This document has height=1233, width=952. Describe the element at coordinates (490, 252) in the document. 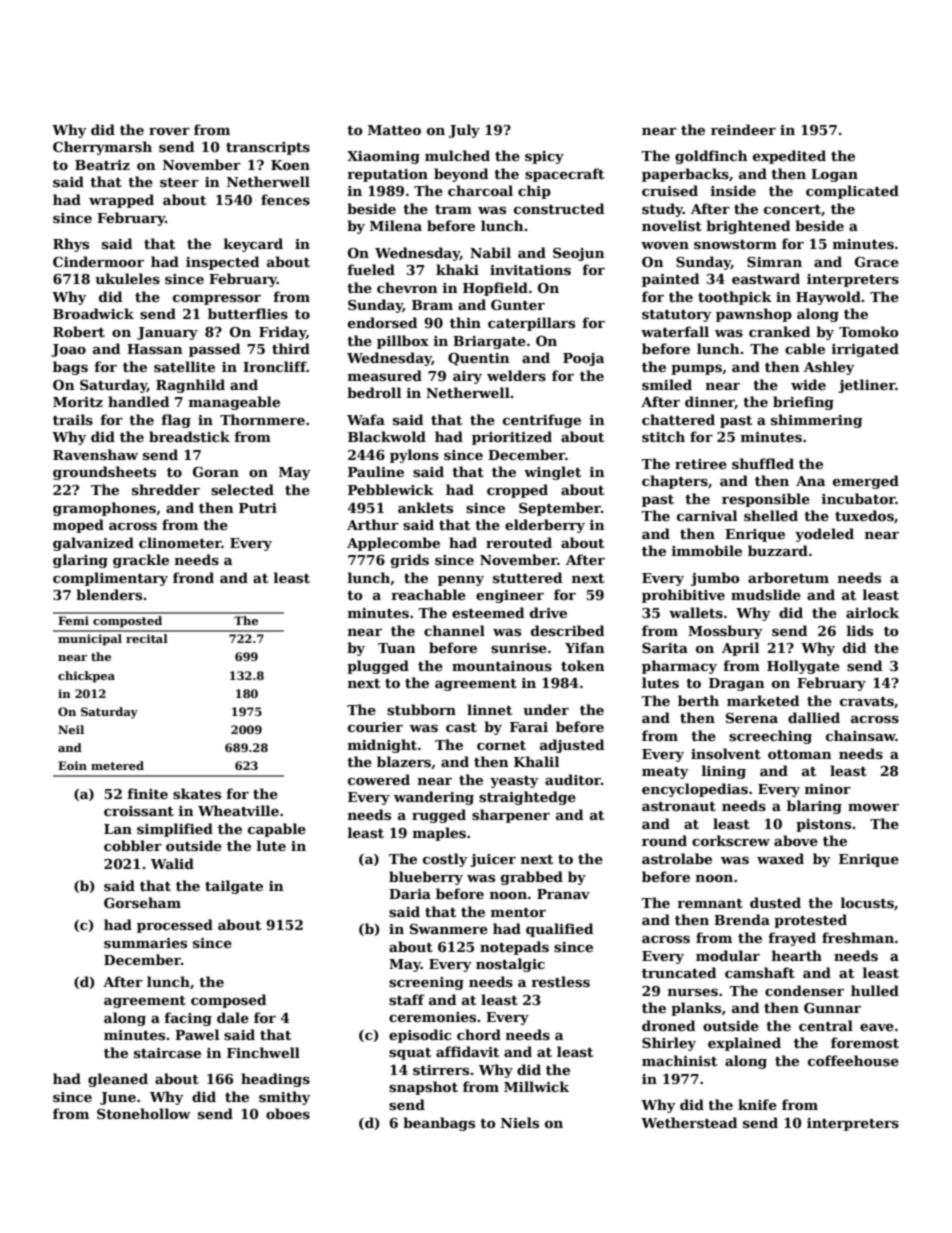

I see `Nabil` at that location.
